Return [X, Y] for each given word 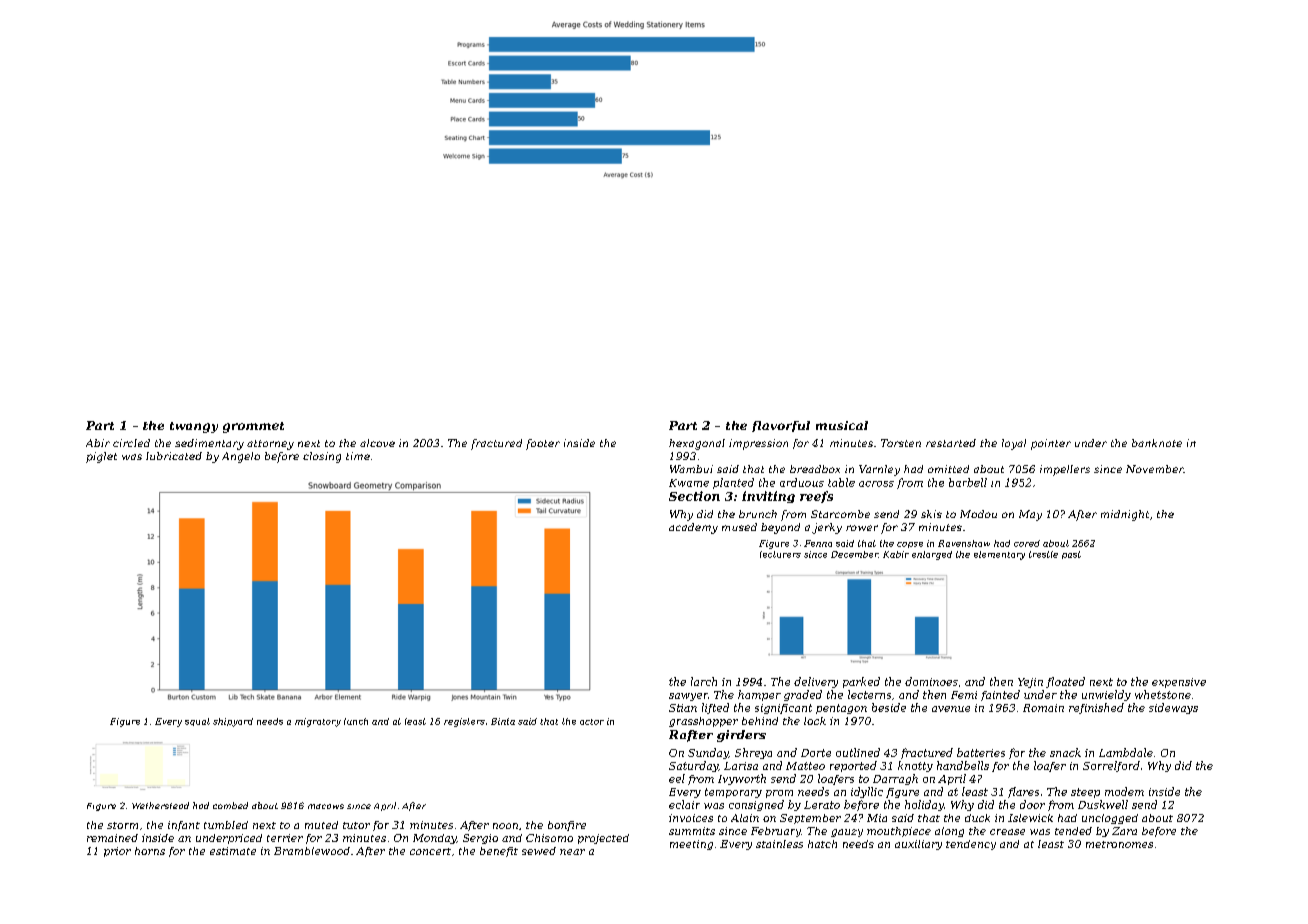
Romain [1043, 708]
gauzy [847, 833]
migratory [318, 722]
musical [842, 425]
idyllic [867, 792]
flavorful [781, 426]
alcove [377, 443]
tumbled [226, 825]
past [1071, 555]
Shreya [753, 753]
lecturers [780, 554]
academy [693, 528]
